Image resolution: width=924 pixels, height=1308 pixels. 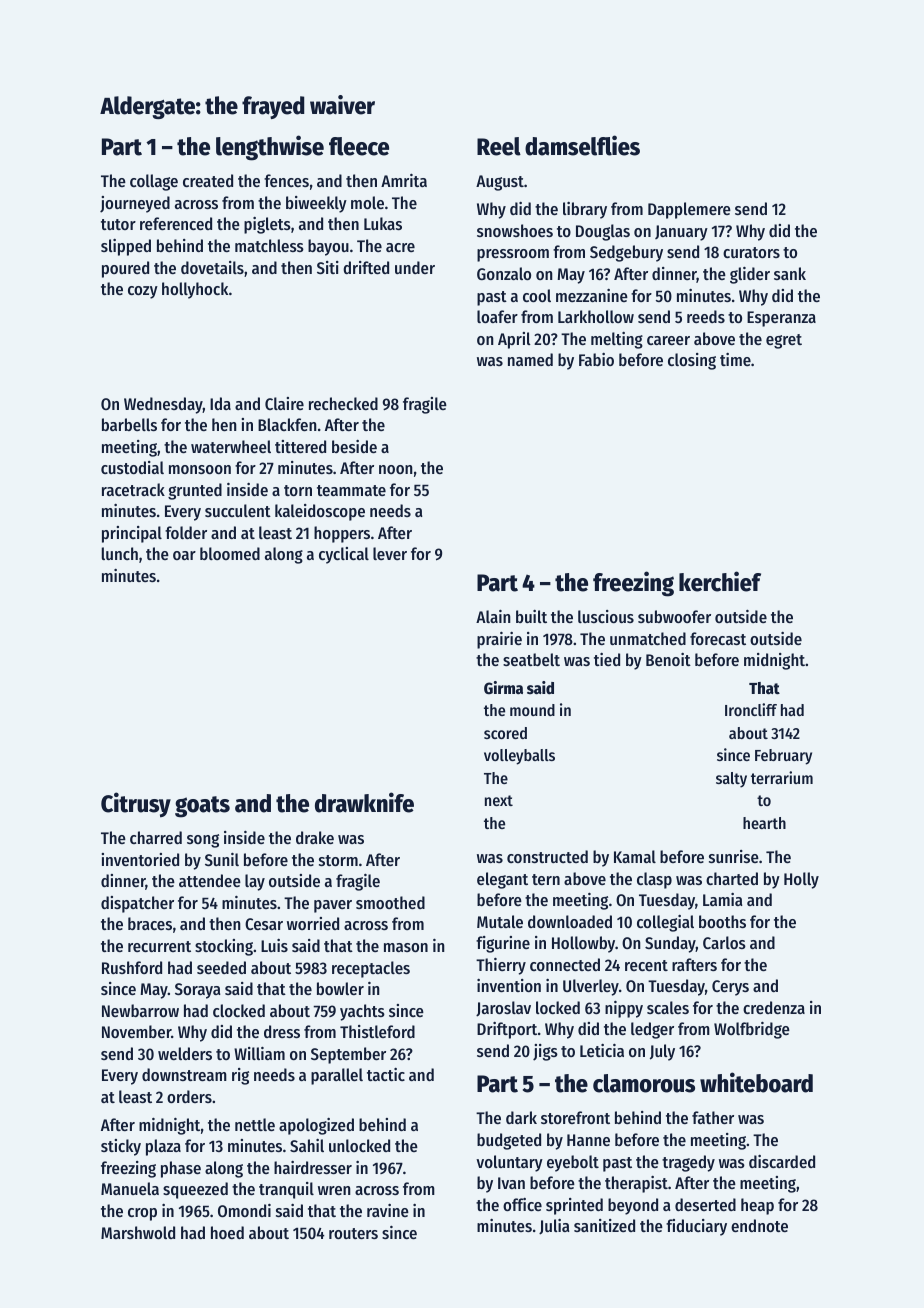 What do you see at coordinates (320, 512) in the screenshot?
I see `kaleidoscope` at bounding box center [320, 512].
